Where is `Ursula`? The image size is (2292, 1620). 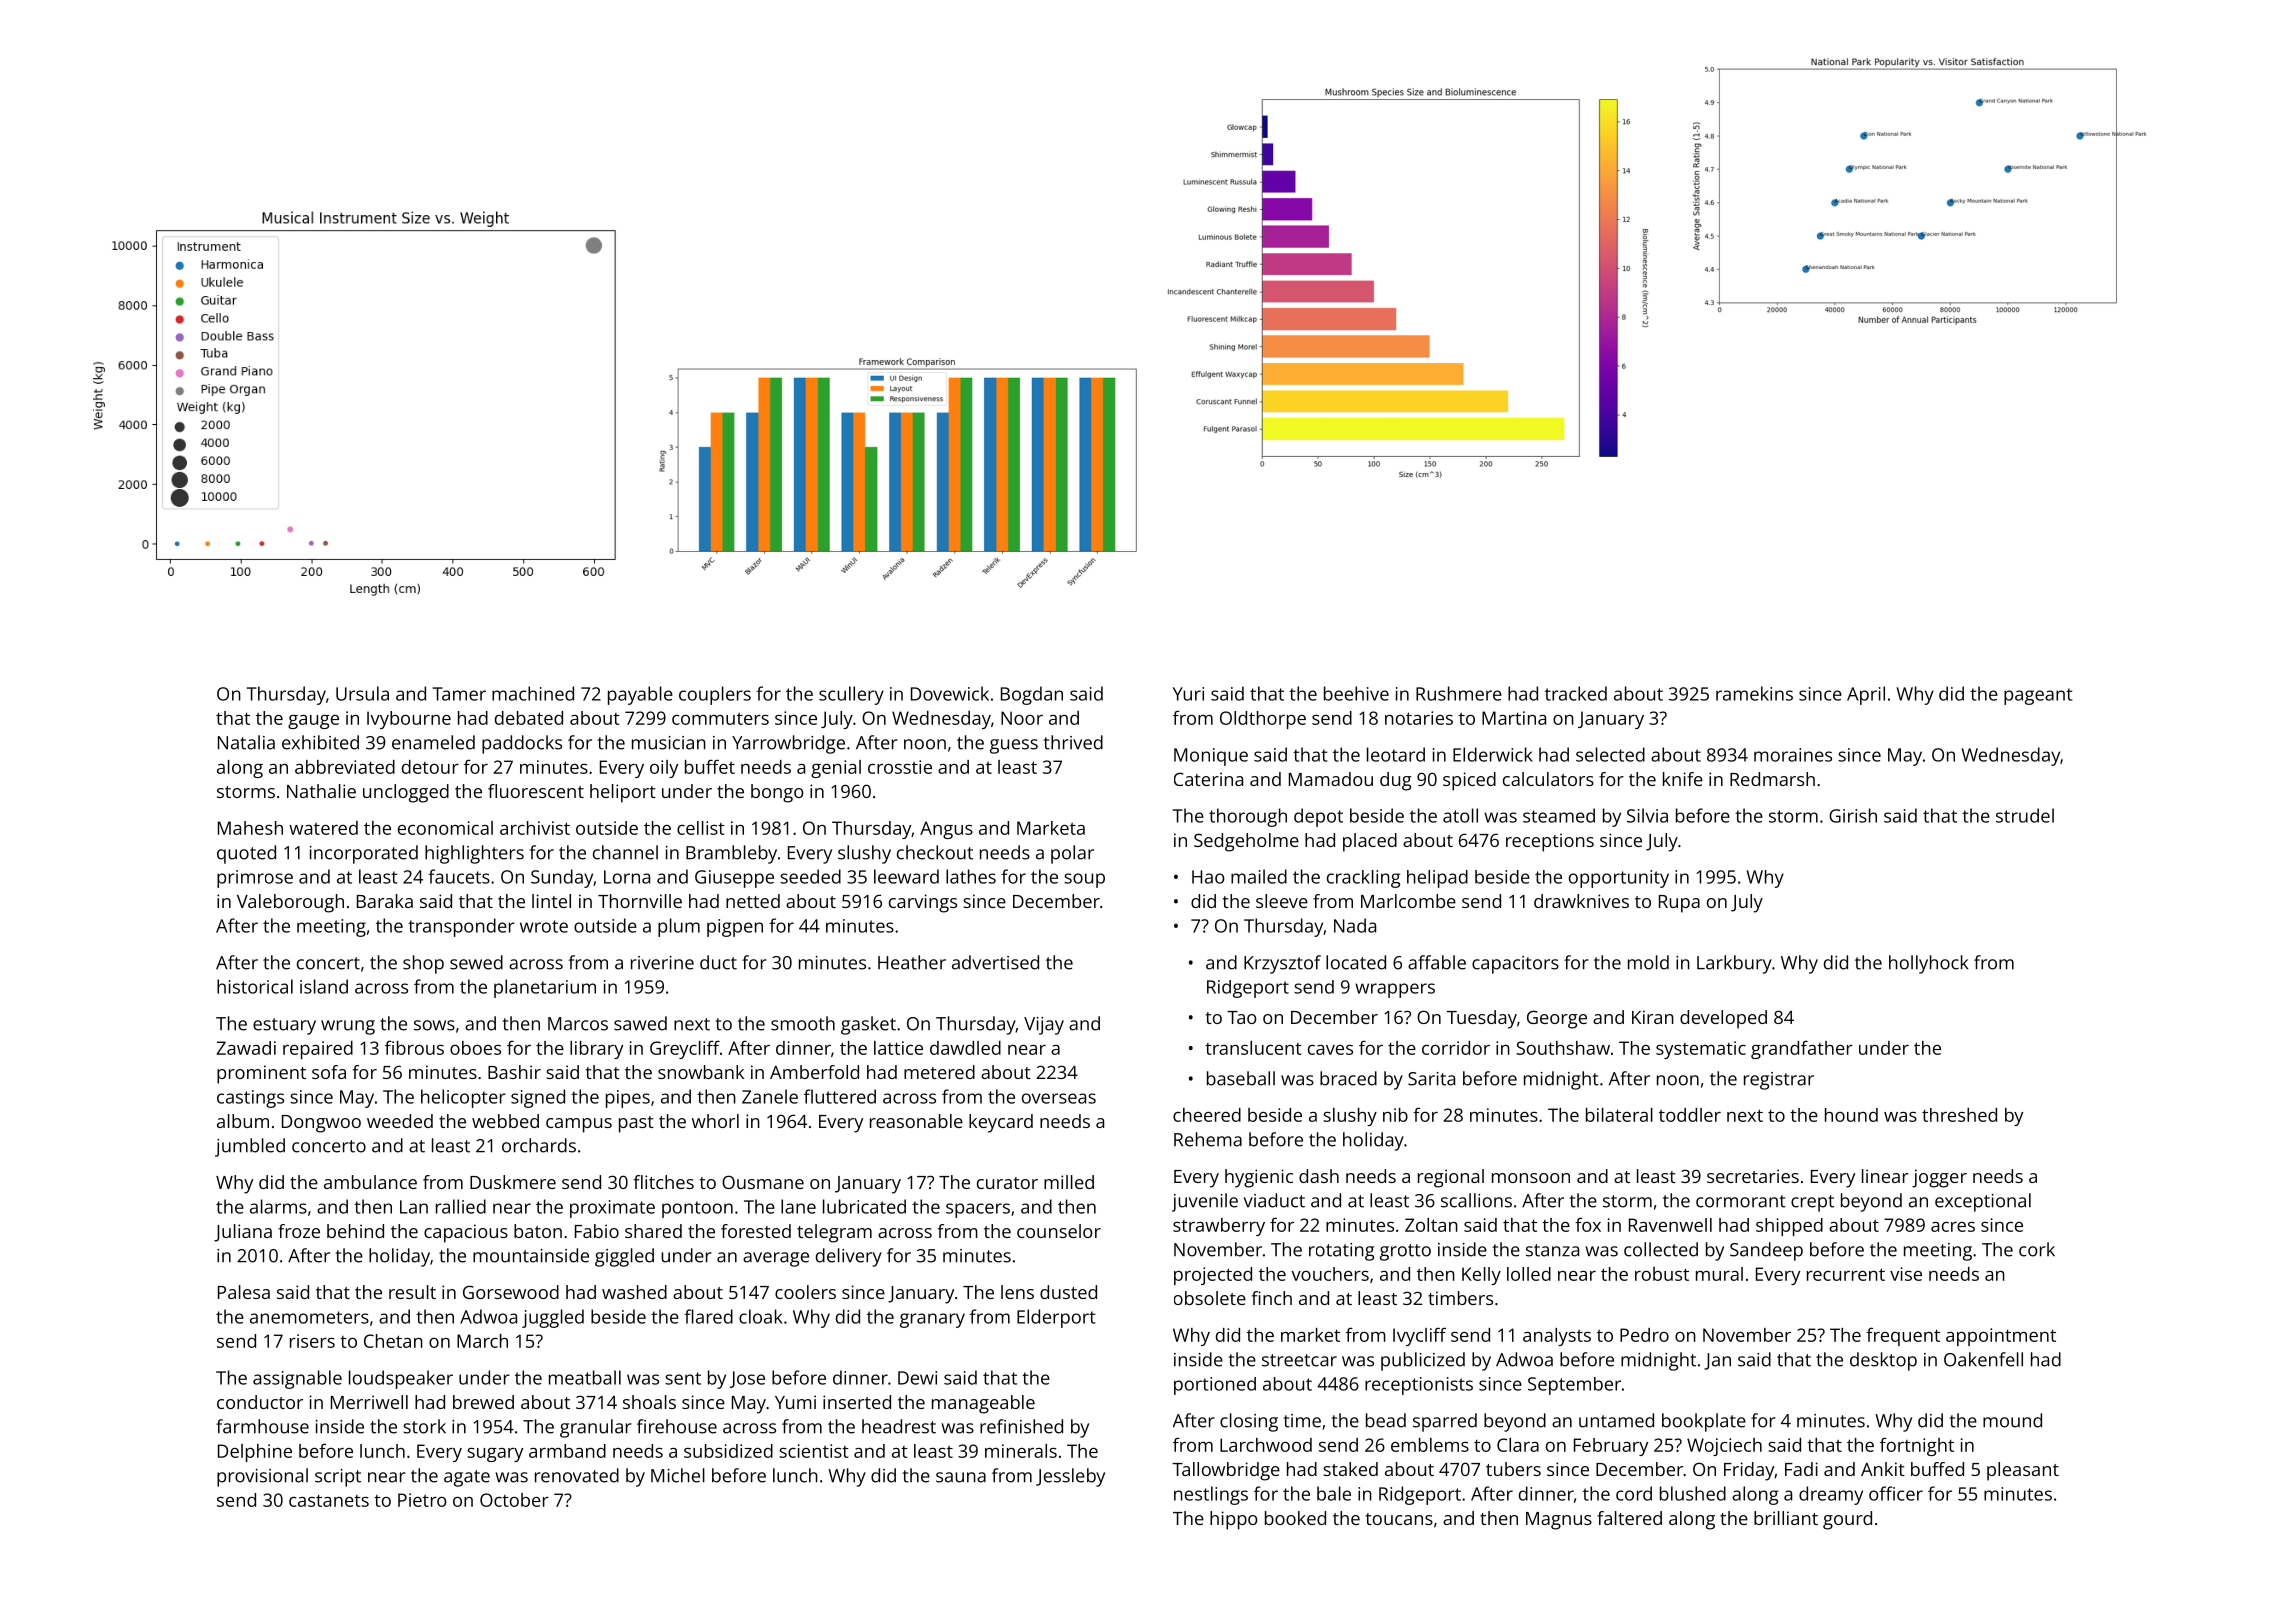 Ursula is located at coordinates (362, 693).
